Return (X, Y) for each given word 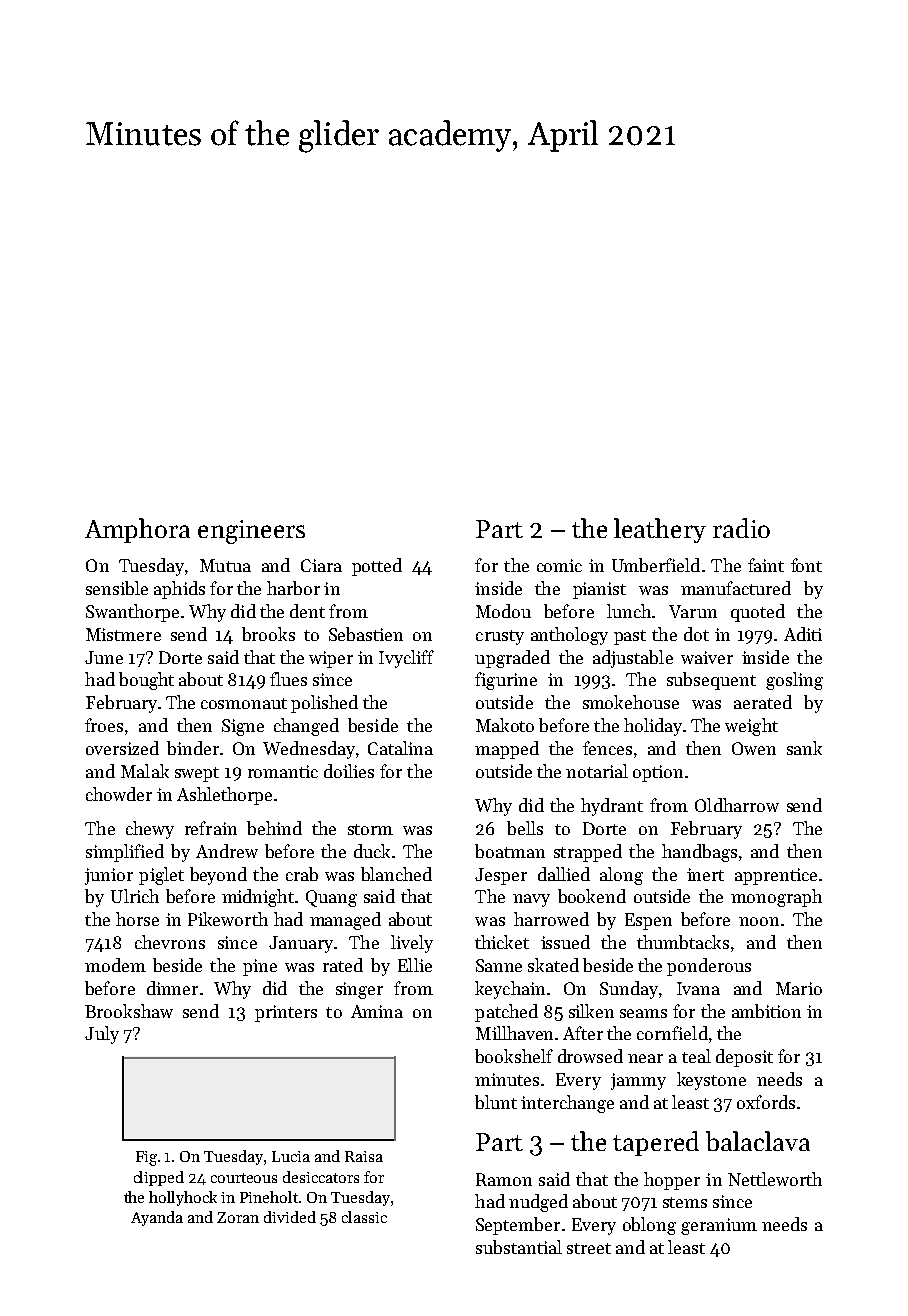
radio (741, 528)
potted (377, 567)
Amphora (137, 530)
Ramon (504, 1179)
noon (759, 921)
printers (286, 1013)
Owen (754, 748)
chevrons (170, 942)
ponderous (709, 967)
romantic (283, 771)
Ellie (415, 965)
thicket (502, 942)
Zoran (238, 1217)
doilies (349, 771)
